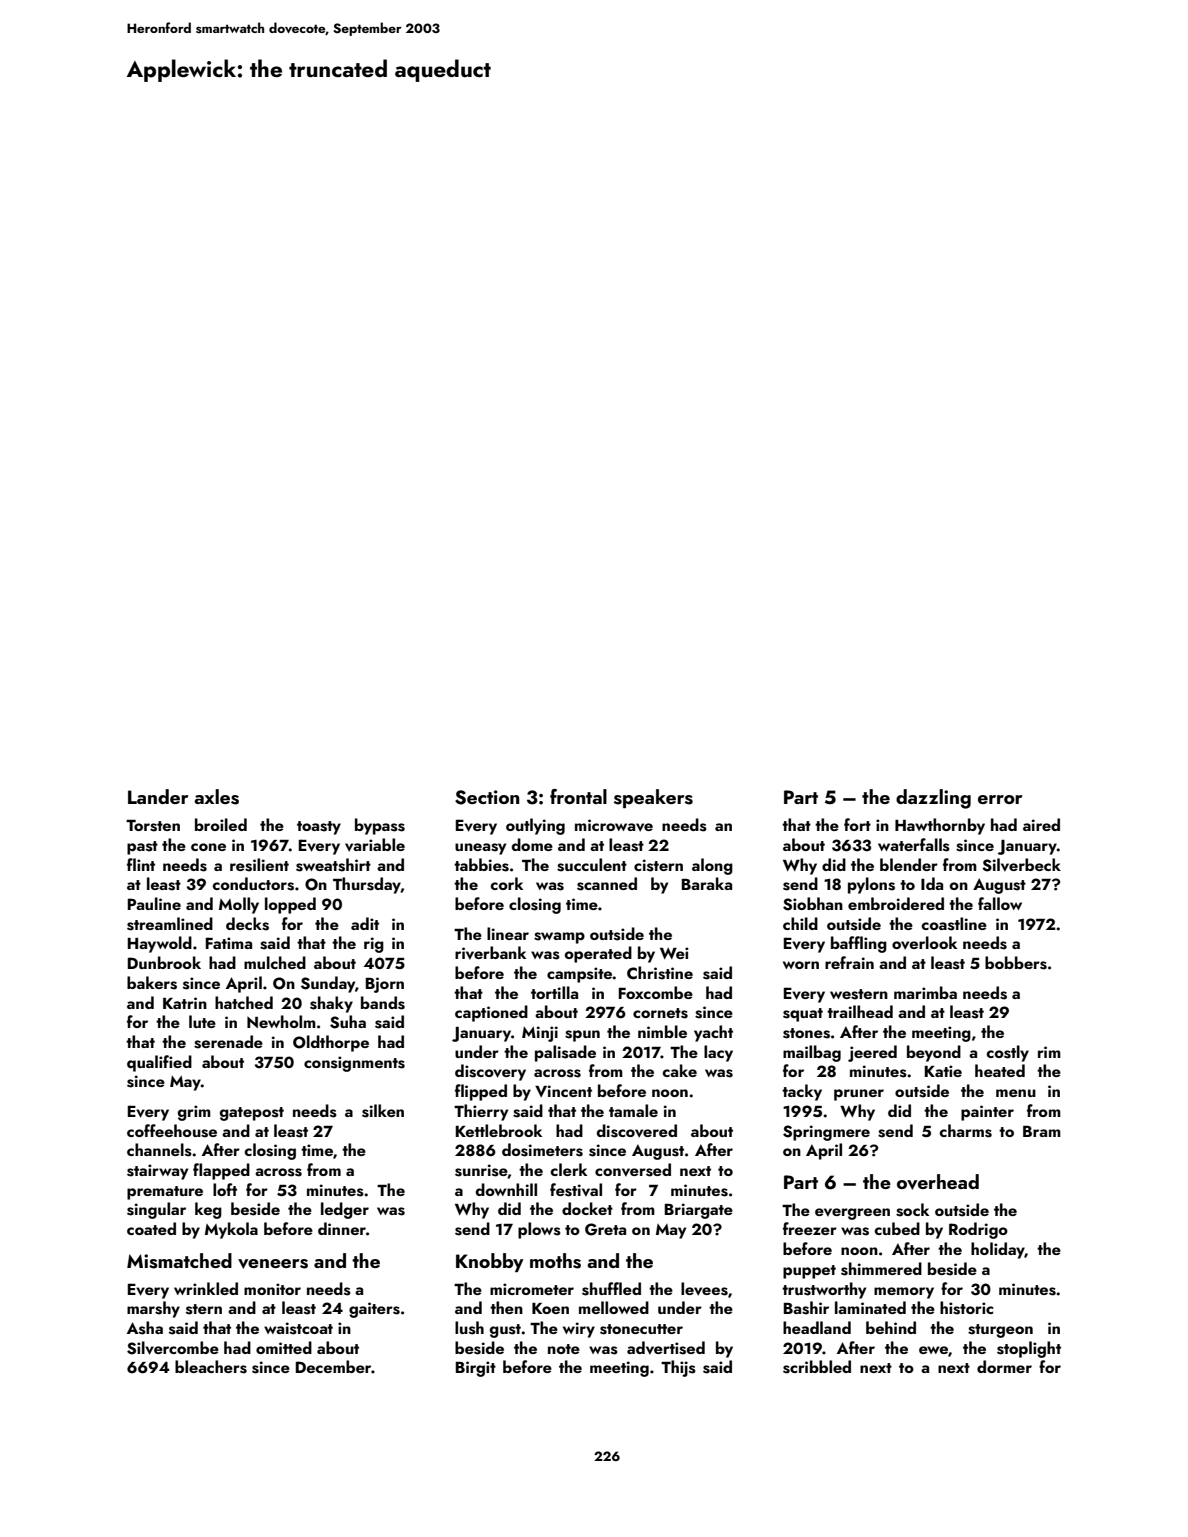 The height and width of the page is (1537, 1188). What do you see at coordinates (674, 953) in the page?
I see `Wei` at bounding box center [674, 953].
